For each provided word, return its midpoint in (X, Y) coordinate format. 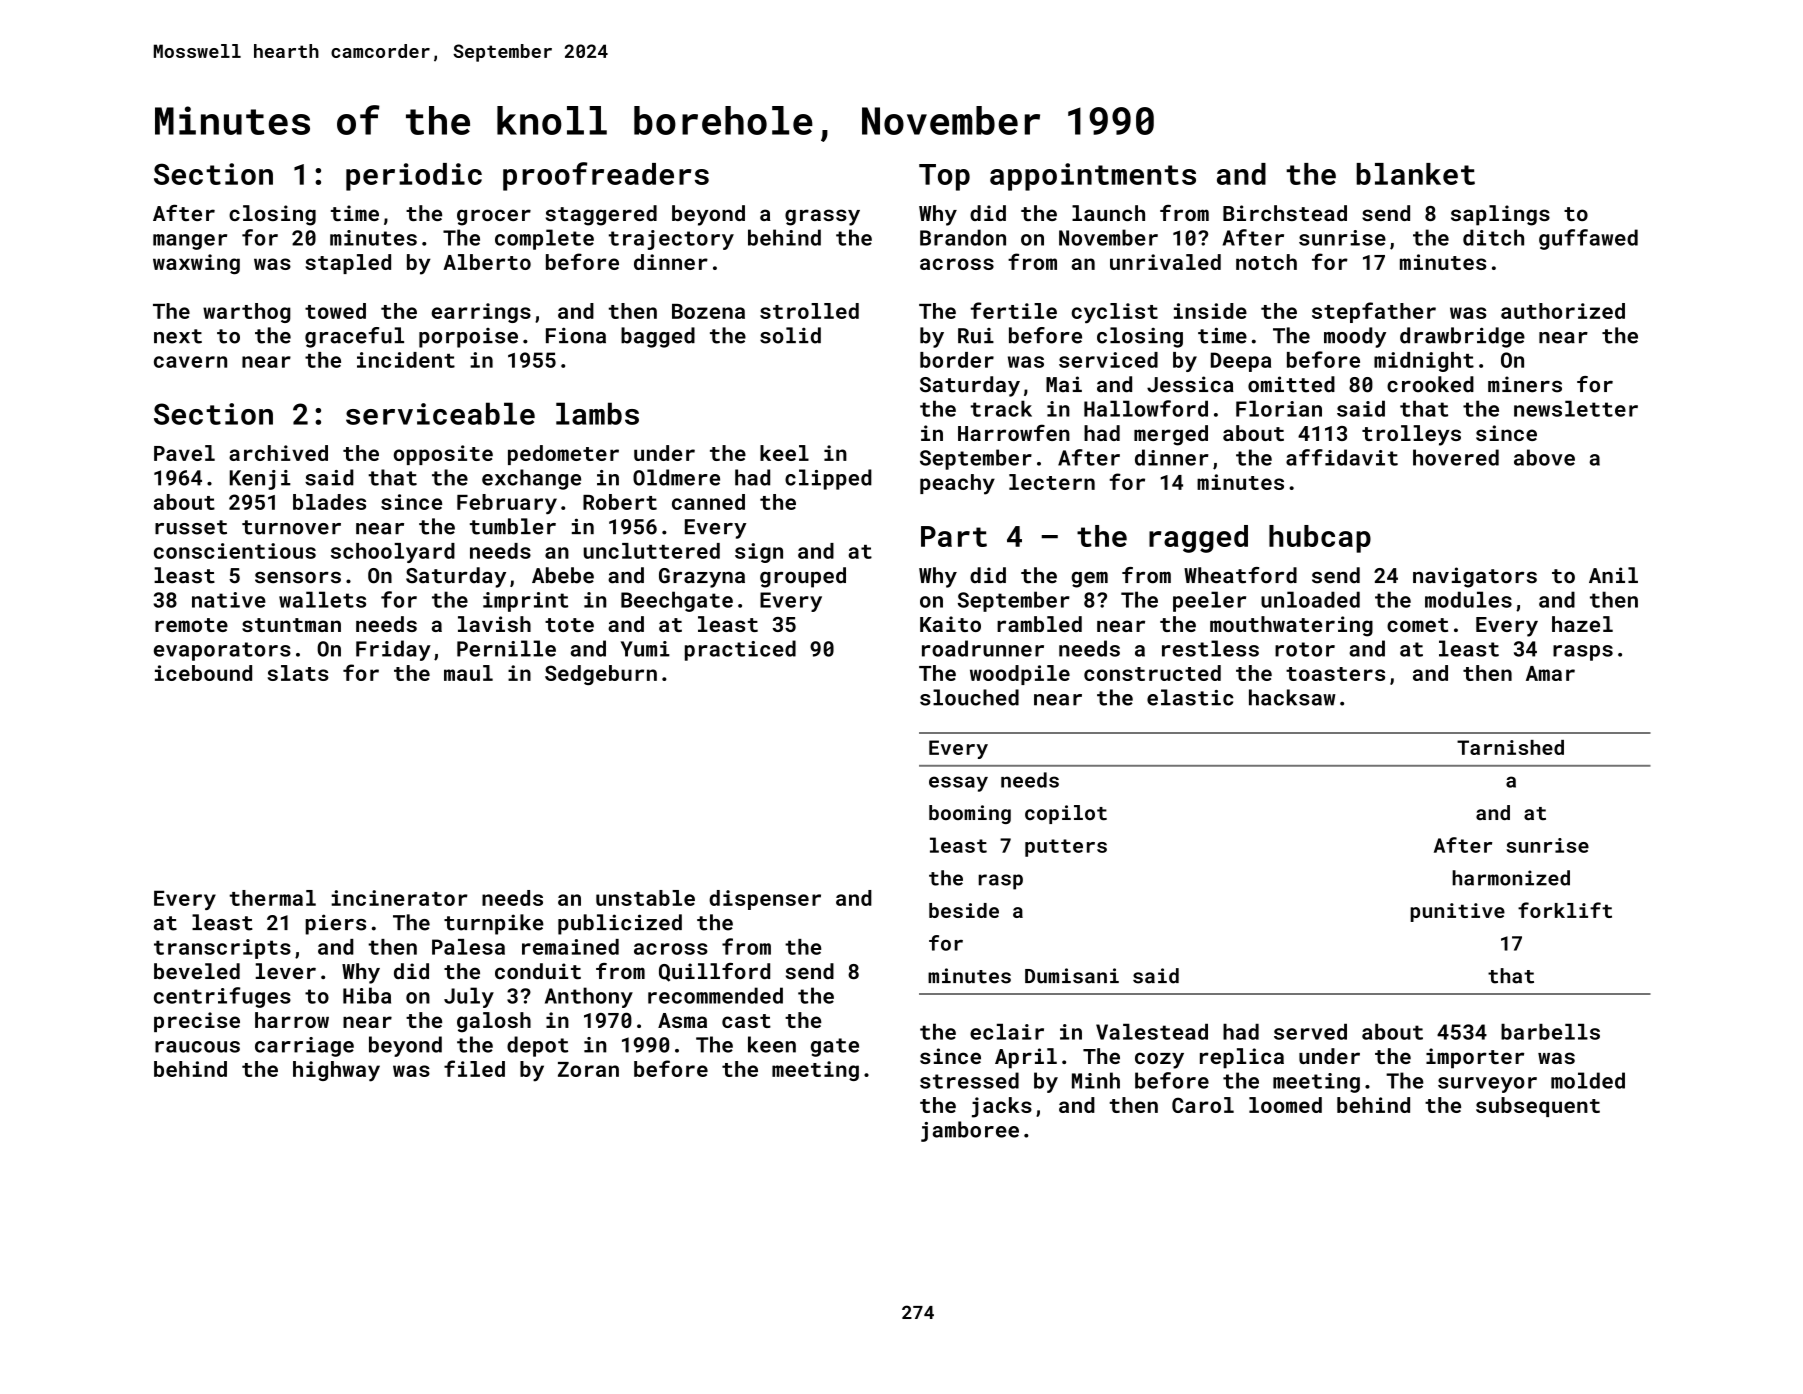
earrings (481, 313)
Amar (1550, 673)
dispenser (765, 900)
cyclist (1115, 313)
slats (298, 673)
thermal (272, 898)
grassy (822, 217)
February (507, 504)
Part (954, 536)
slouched (969, 697)
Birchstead (1285, 213)
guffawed (1588, 239)
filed (474, 1068)
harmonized (1511, 878)
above (1544, 457)
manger (190, 242)
